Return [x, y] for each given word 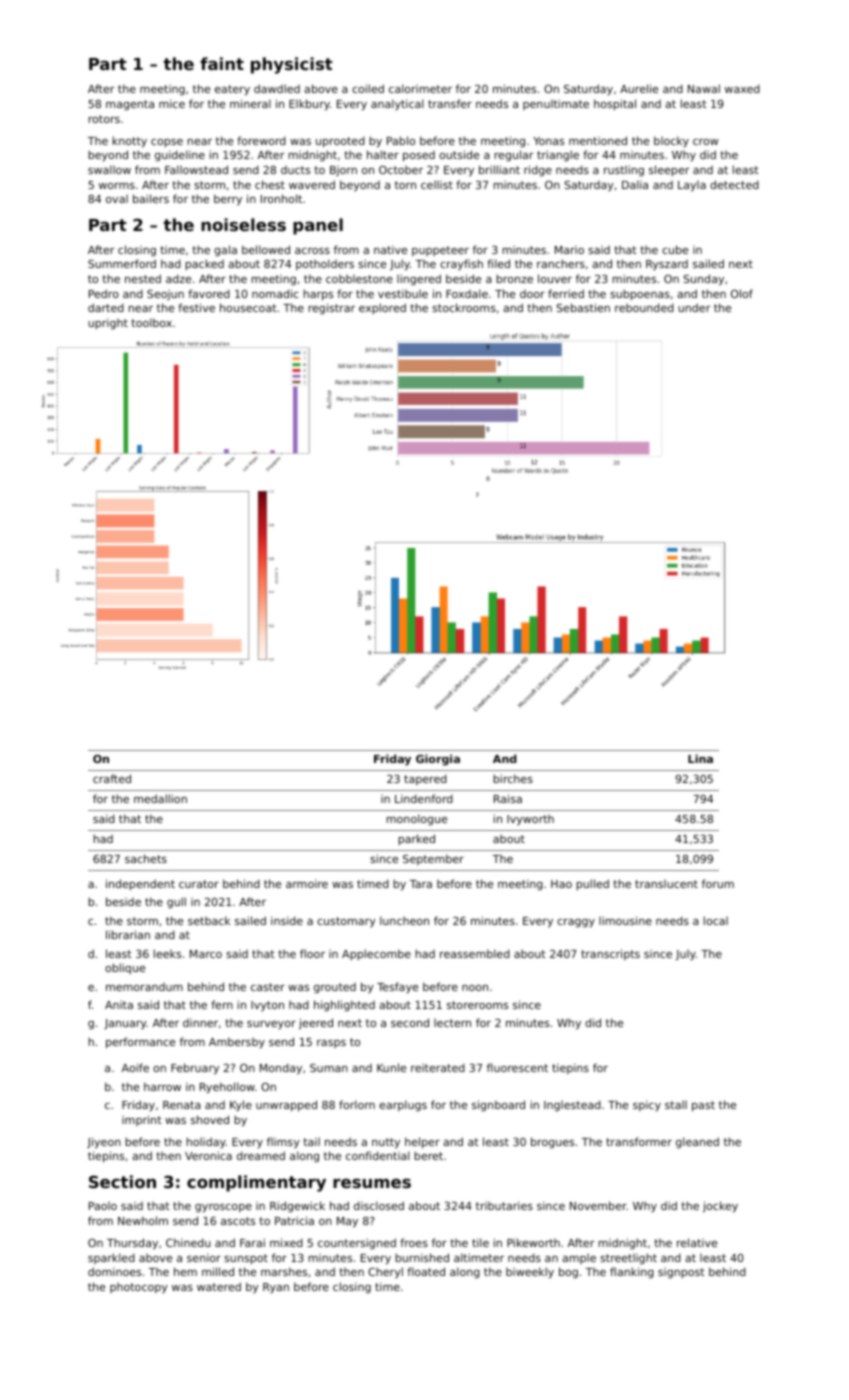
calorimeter [420, 88]
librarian [128, 934]
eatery [232, 90]
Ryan [276, 1288]
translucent [666, 884]
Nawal [704, 88]
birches [513, 778]
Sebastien [583, 307]
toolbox [151, 322]
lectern [452, 1023]
